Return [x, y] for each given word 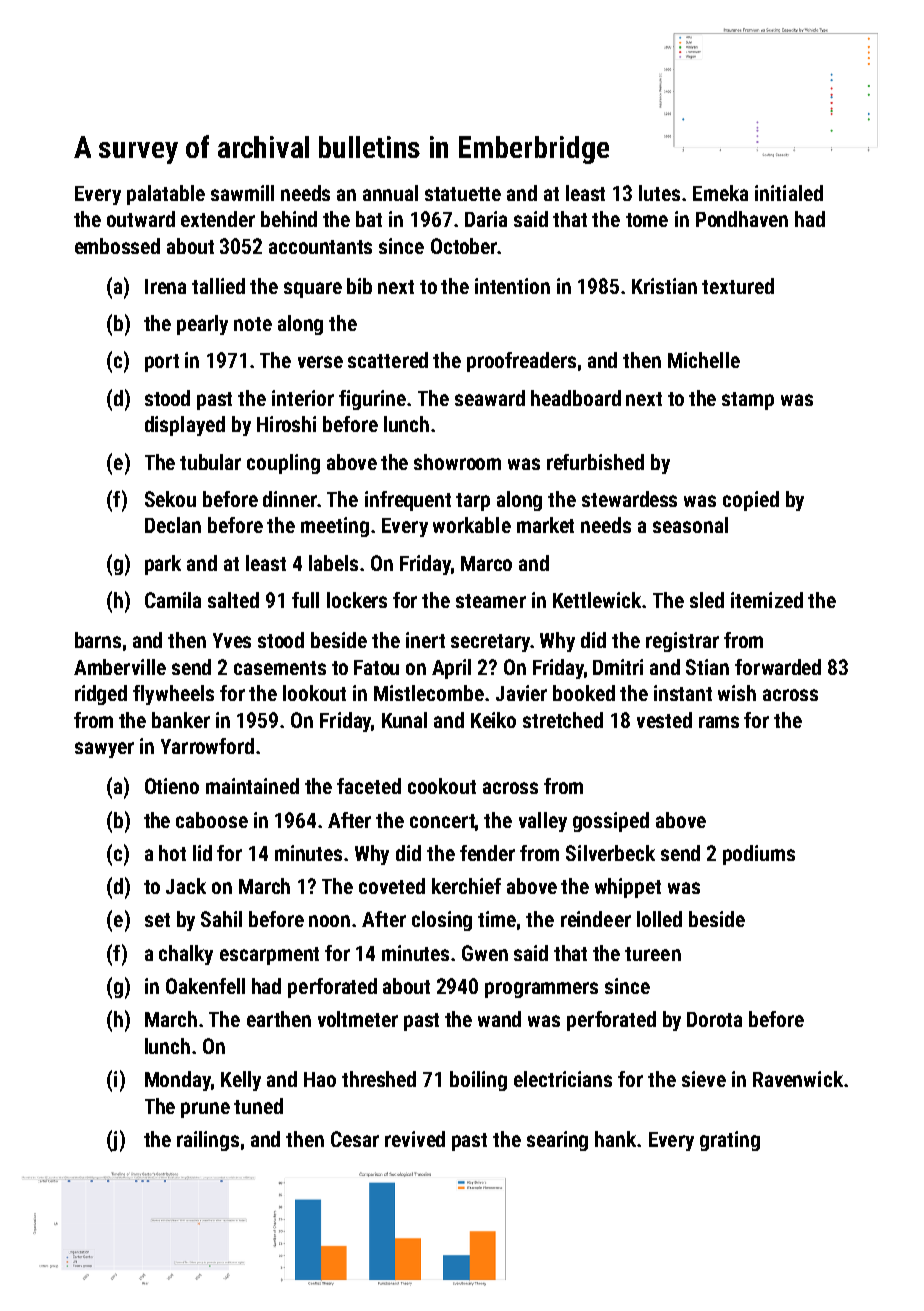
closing [442, 921]
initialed [789, 193]
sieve [704, 1079]
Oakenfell [205, 986]
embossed [117, 246]
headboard [576, 398]
